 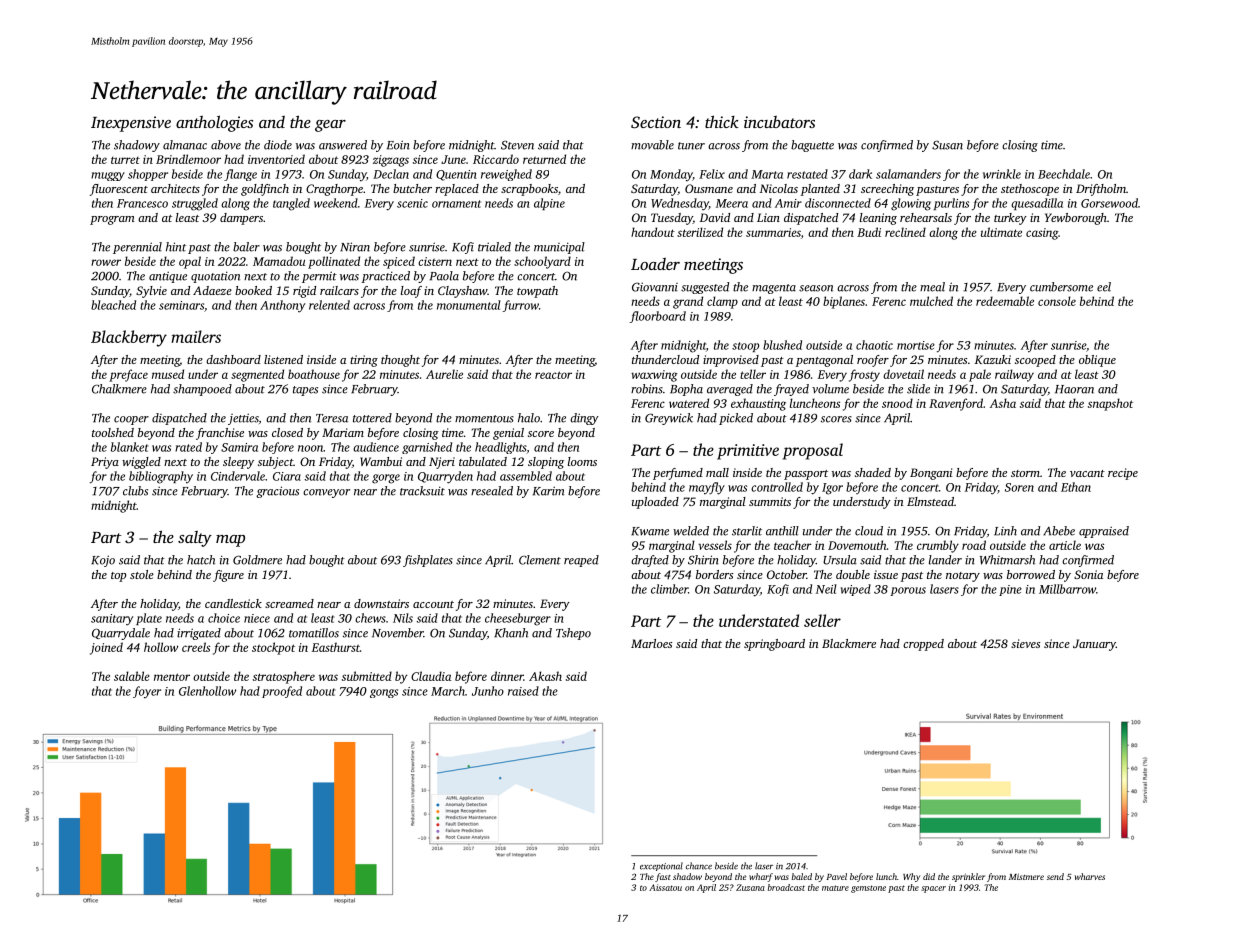 I want to click on Inexpensive, so click(x=131, y=124).
